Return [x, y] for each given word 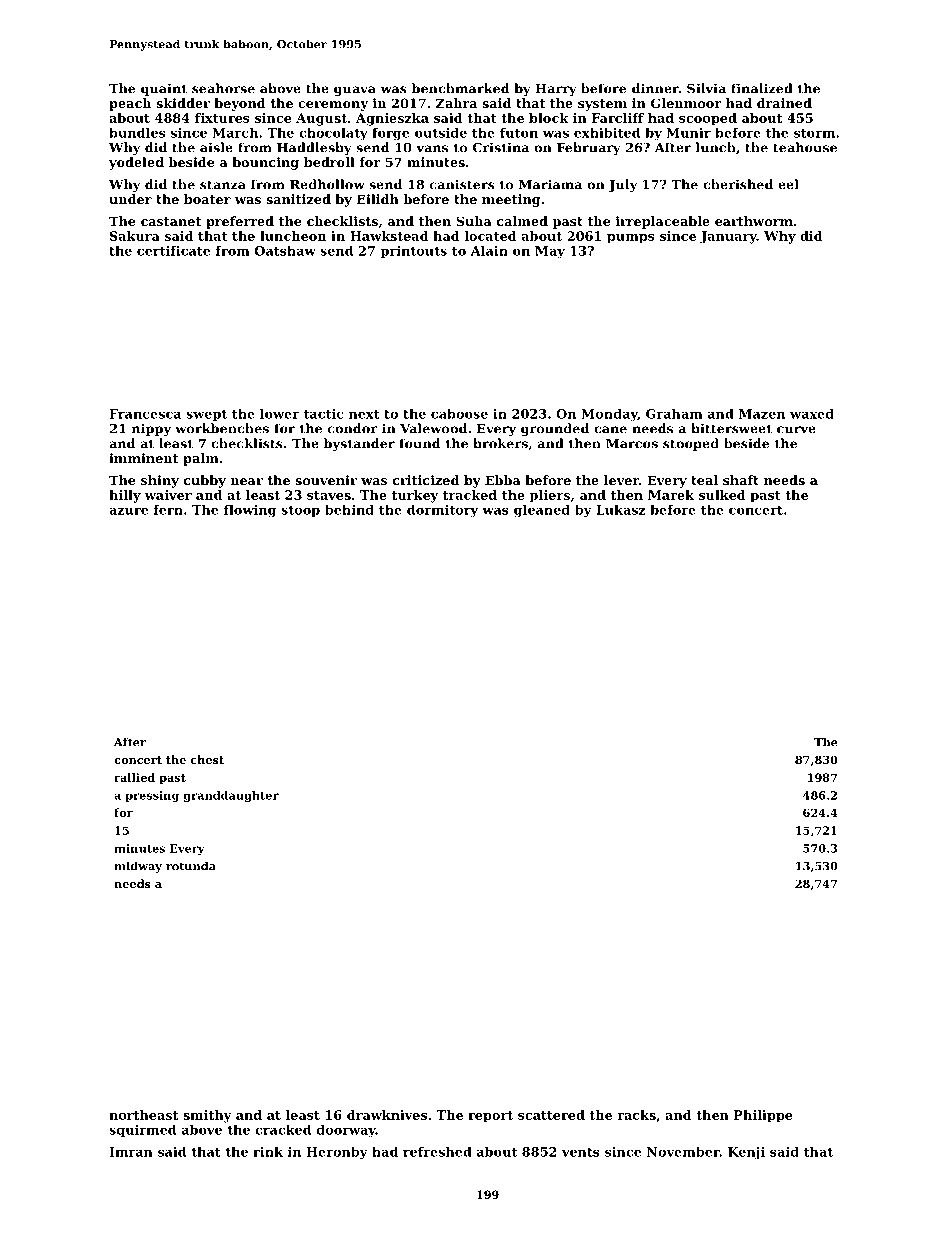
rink [268, 1152]
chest [207, 759]
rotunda [191, 866]
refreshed [437, 1152]
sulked [722, 495]
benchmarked [460, 88]
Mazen [762, 414]
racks [636, 1115]
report [490, 1117]
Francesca [145, 414]
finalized [762, 88]
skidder [183, 103]
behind [349, 510]
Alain [489, 251]
